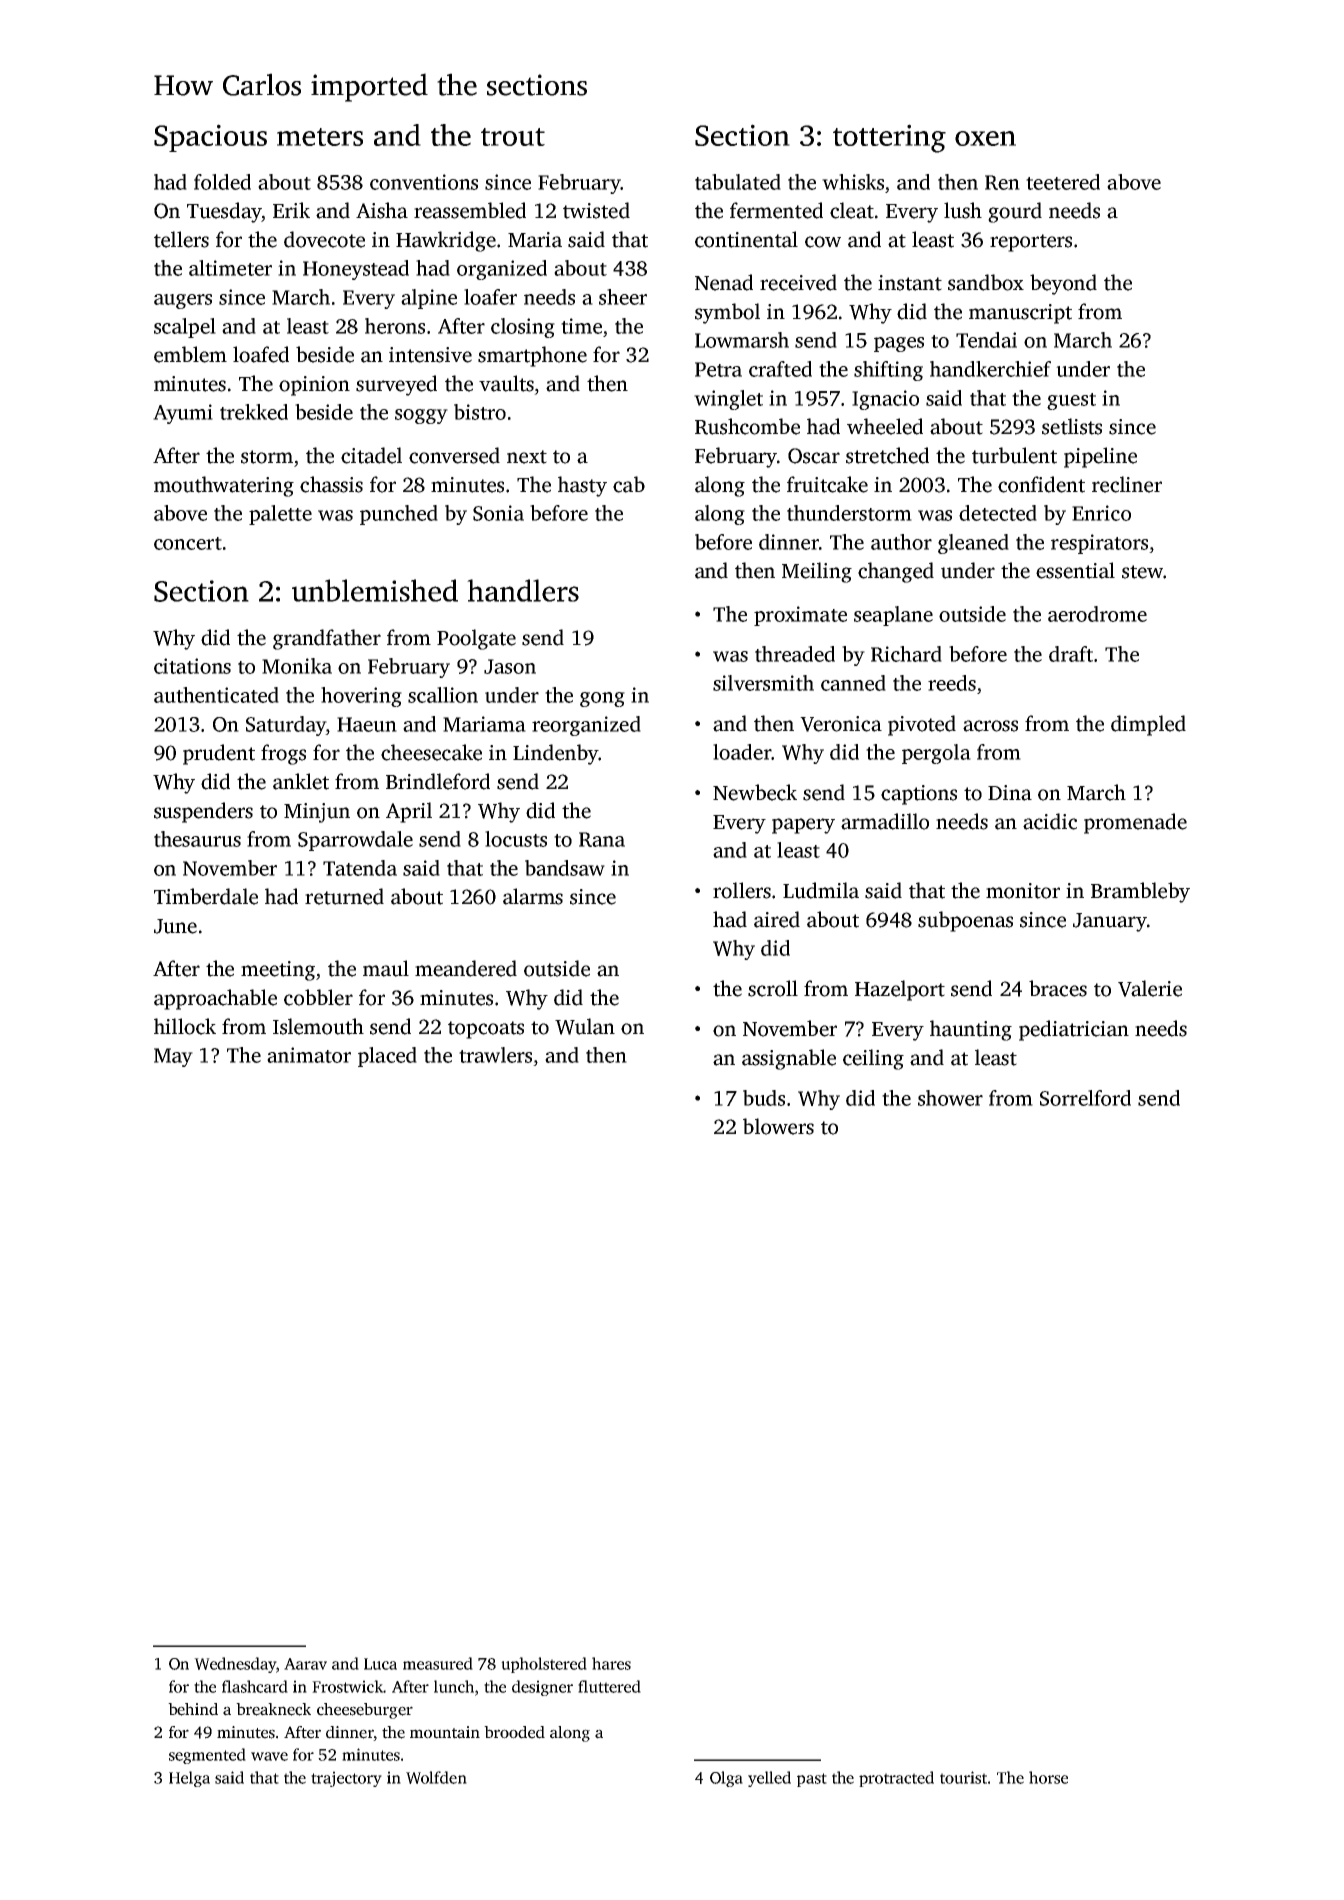 The width and height of the image is (1344, 1900). I want to click on tabulated, so click(738, 182).
